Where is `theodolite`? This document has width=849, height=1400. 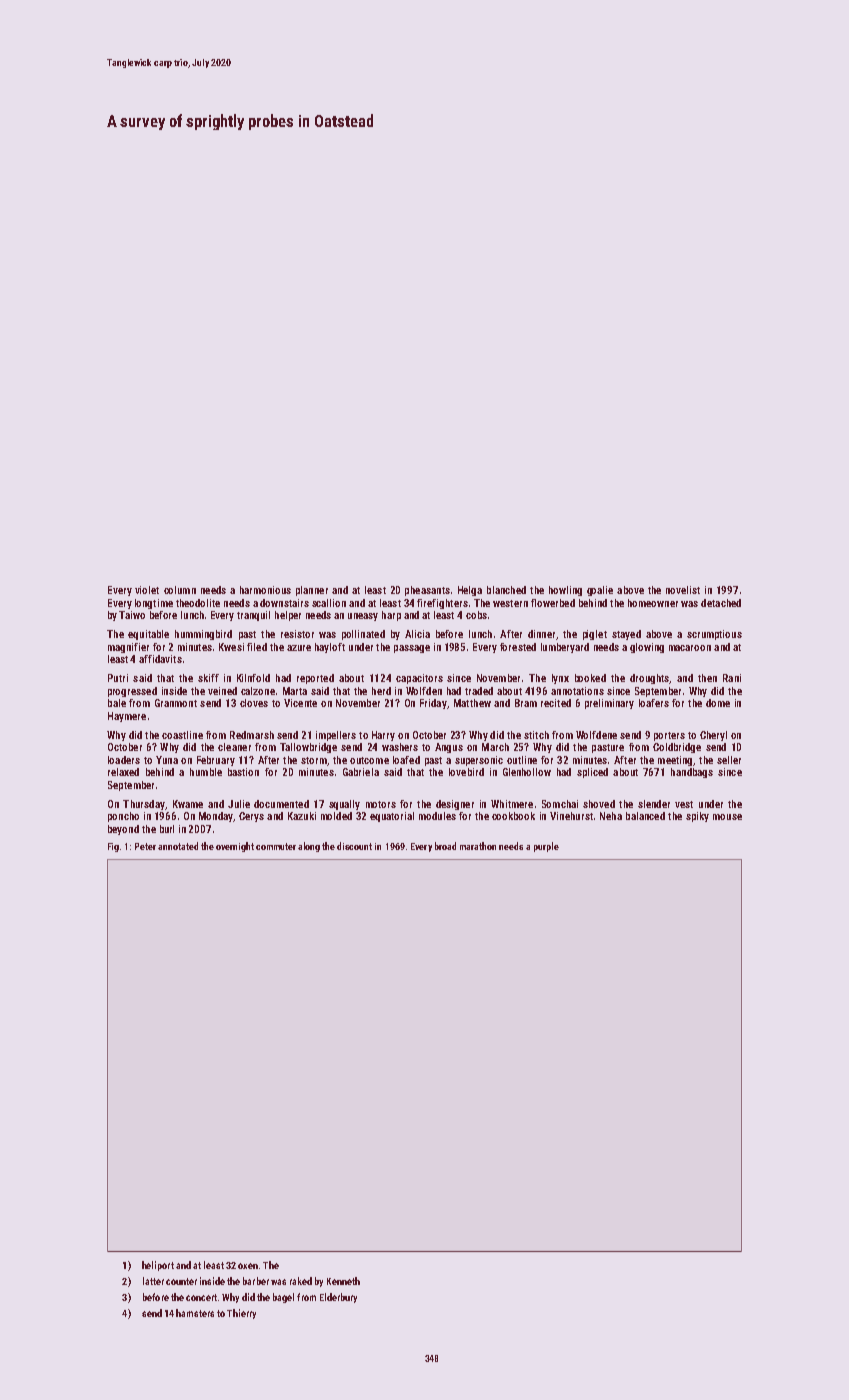
theodolite is located at coordinates (198, 603).
